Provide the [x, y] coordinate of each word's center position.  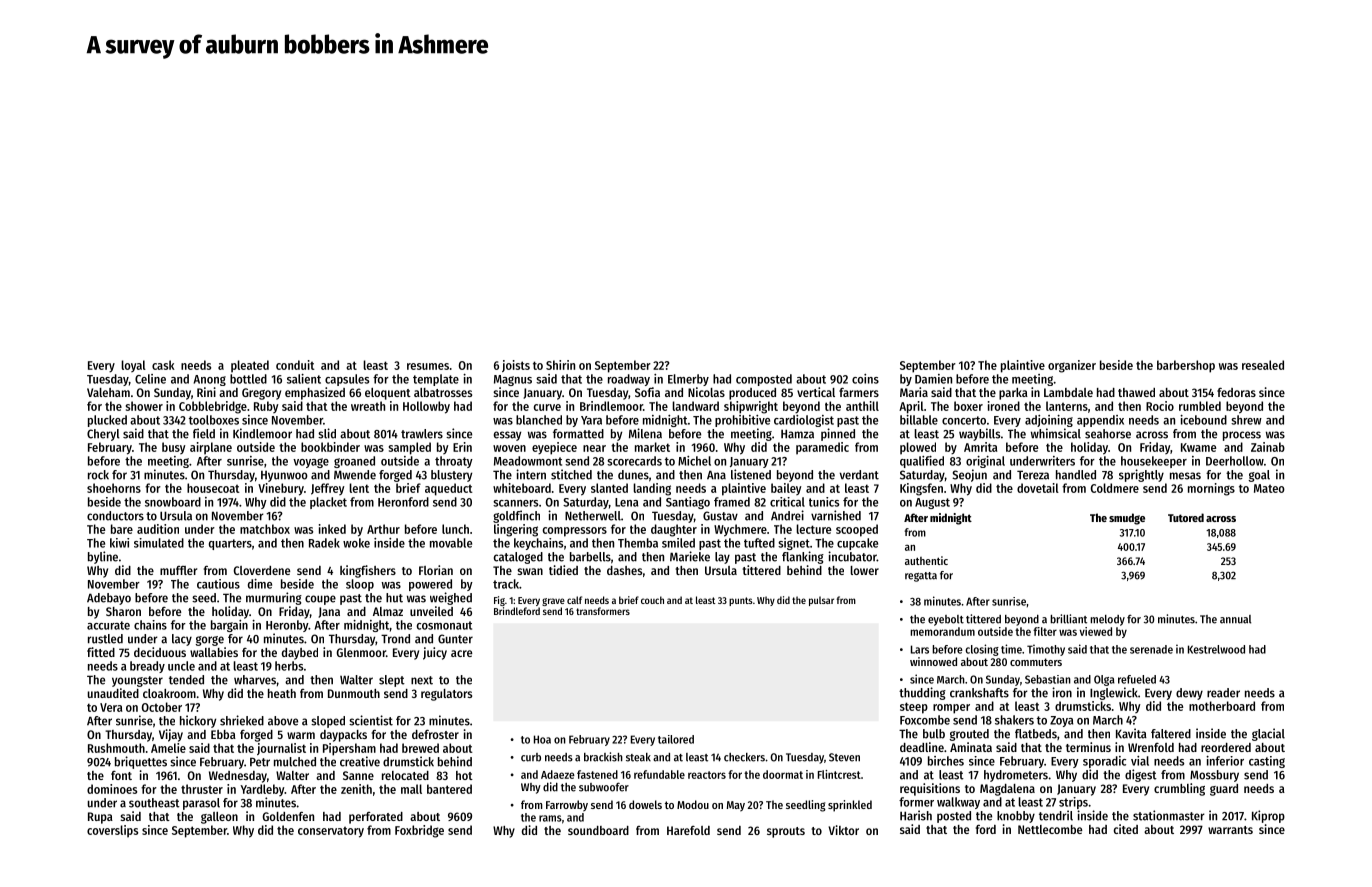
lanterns [1067, 406]
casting [1267, 762]
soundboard [598, 830]
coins [865, 379]
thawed [1136, 392]
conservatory [331, 832]
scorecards [634, 461]
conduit [295, 365]
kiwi [119, 543]
